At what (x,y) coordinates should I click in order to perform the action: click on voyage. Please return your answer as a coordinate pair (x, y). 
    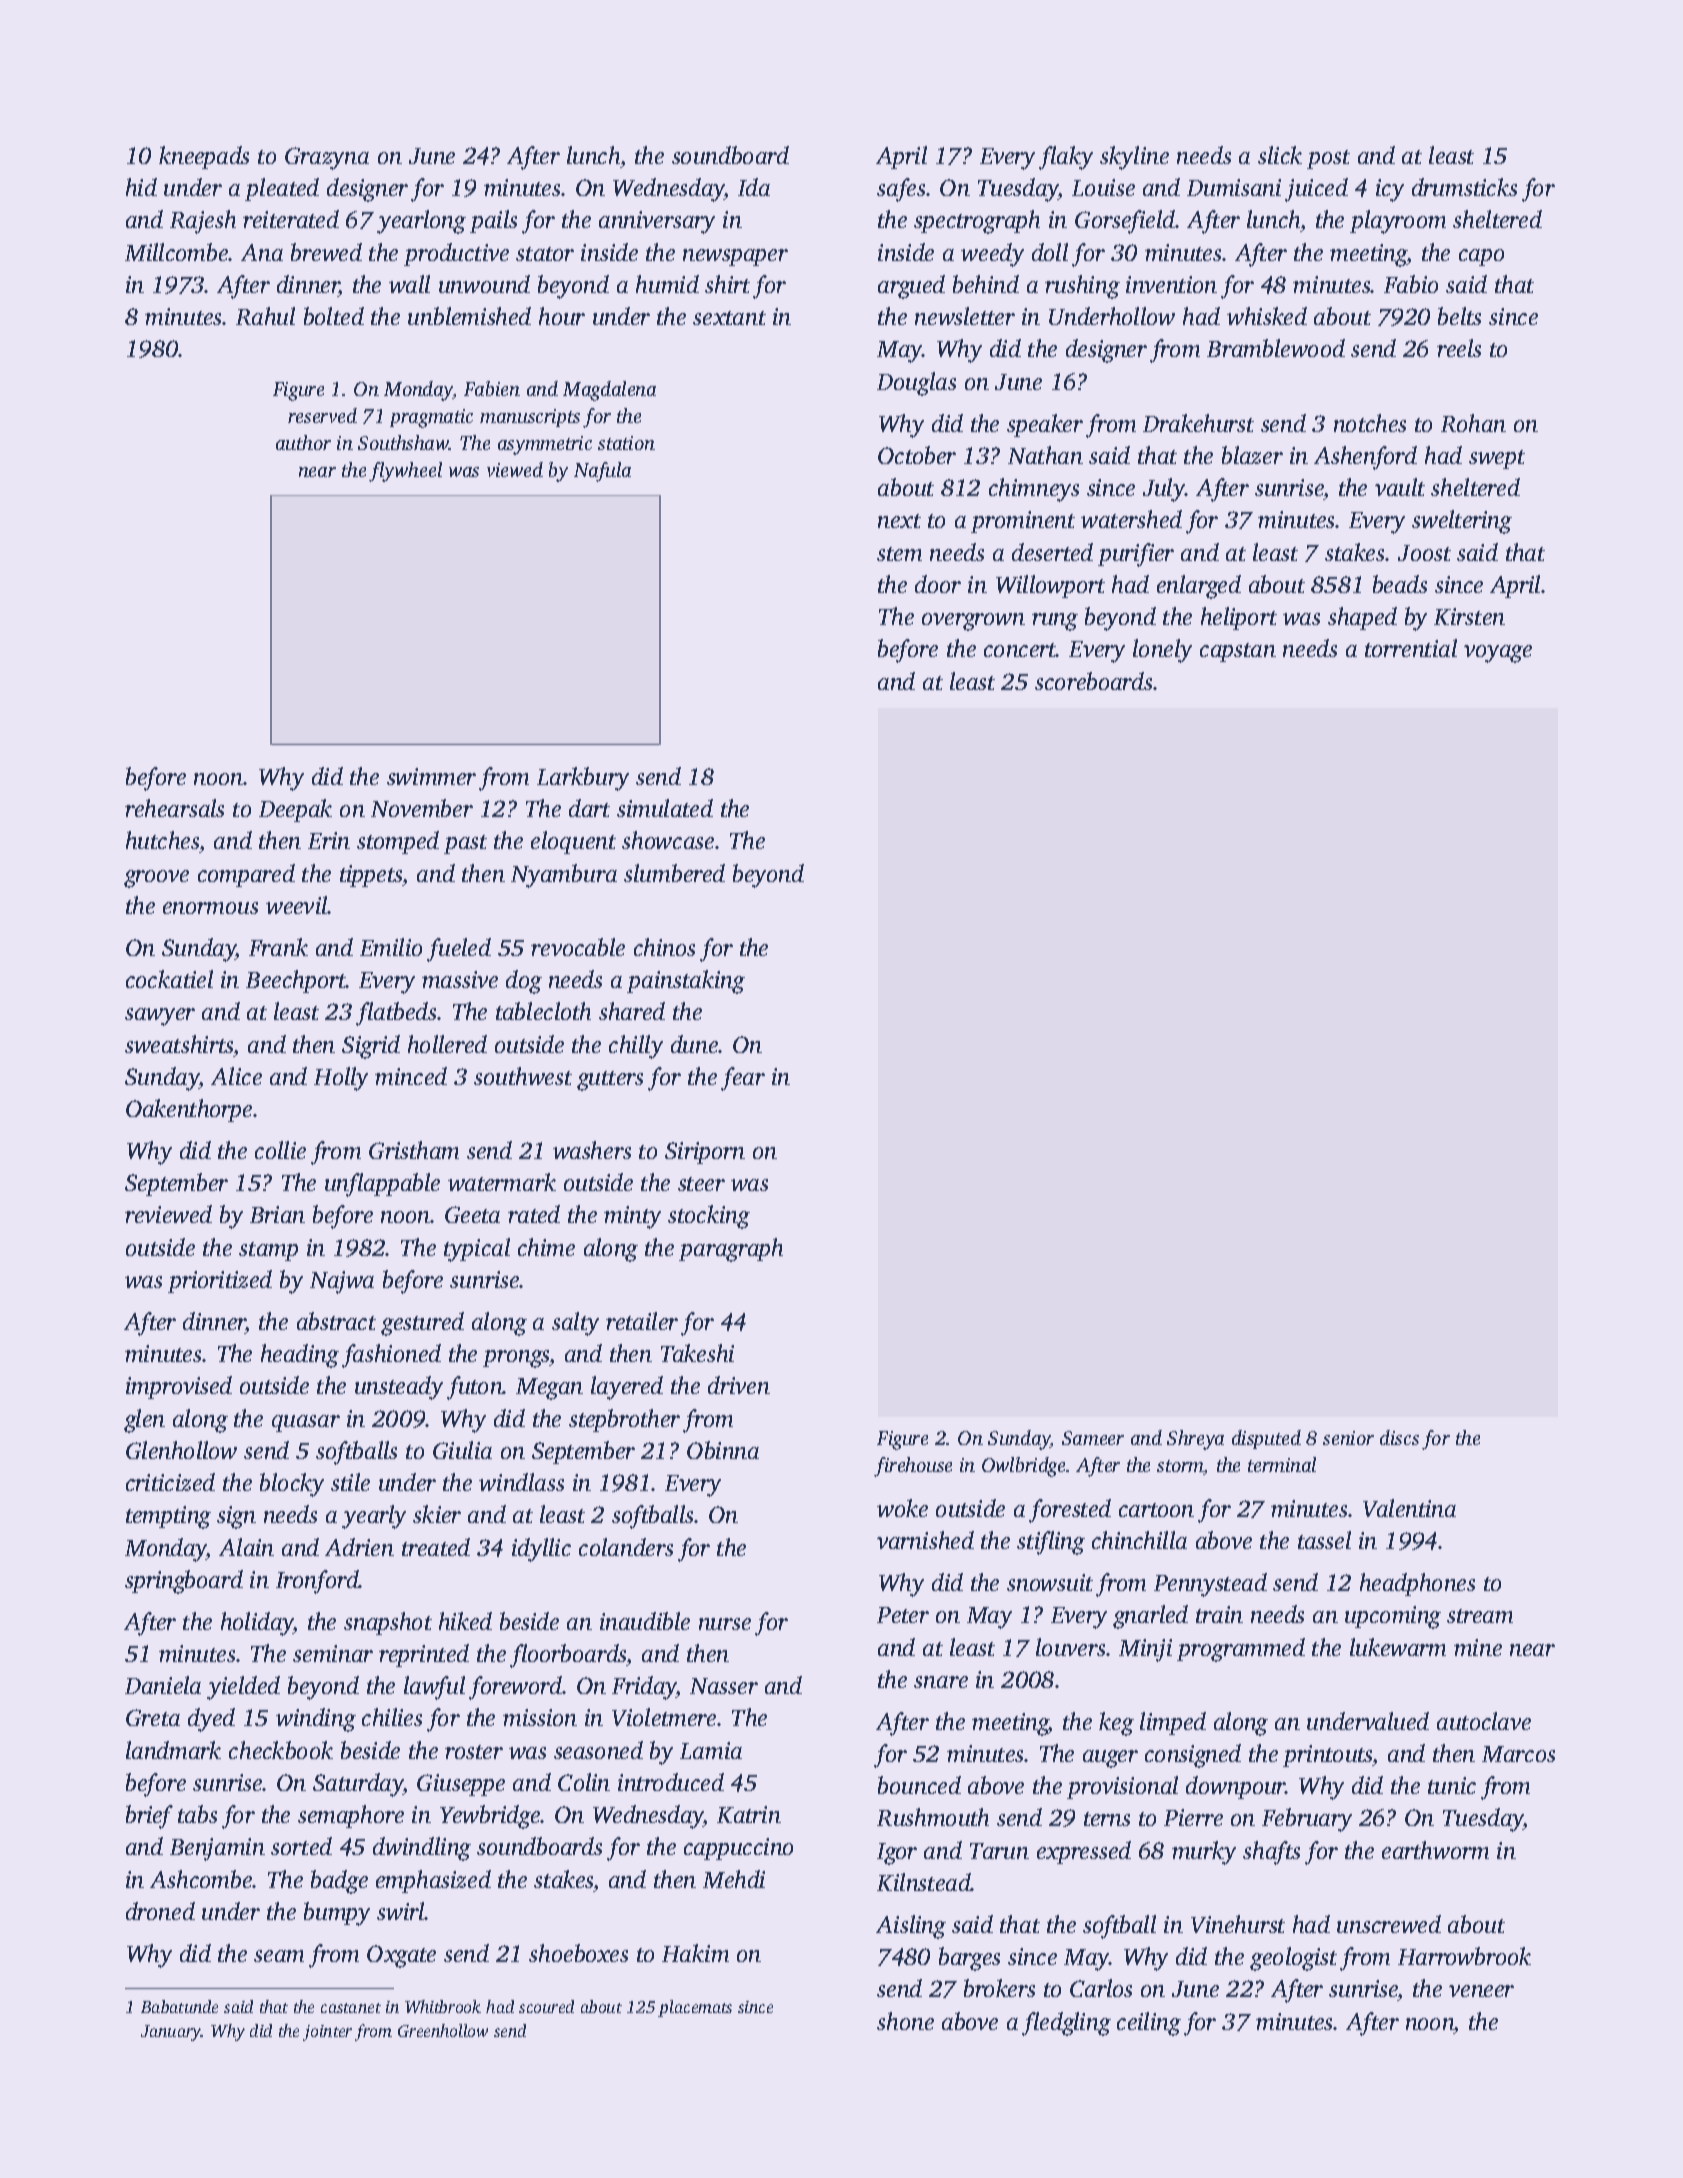
    Looking at the image, I should click on (1498, 654).
